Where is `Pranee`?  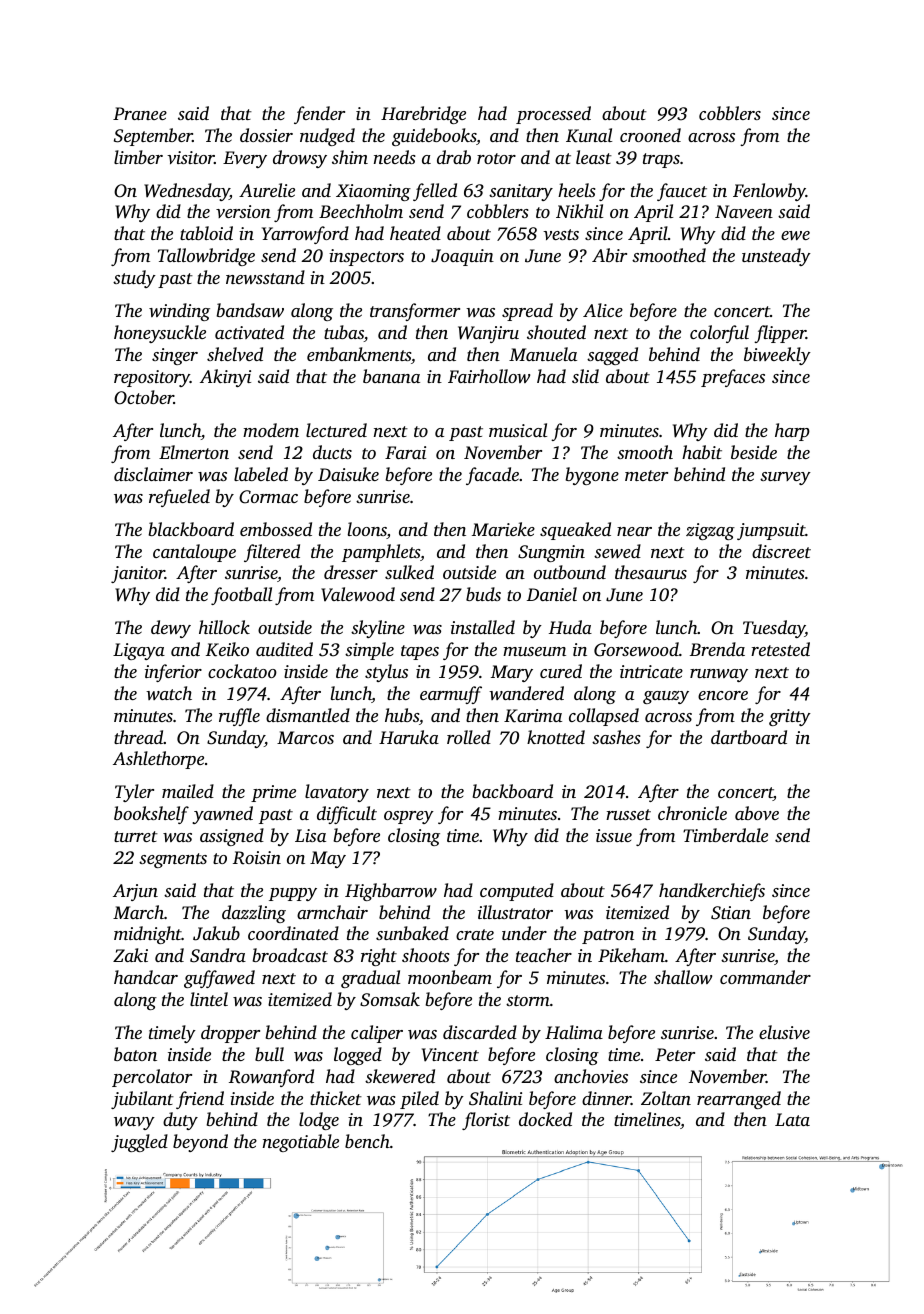 Pranee is located at coordinates (140, 113).
